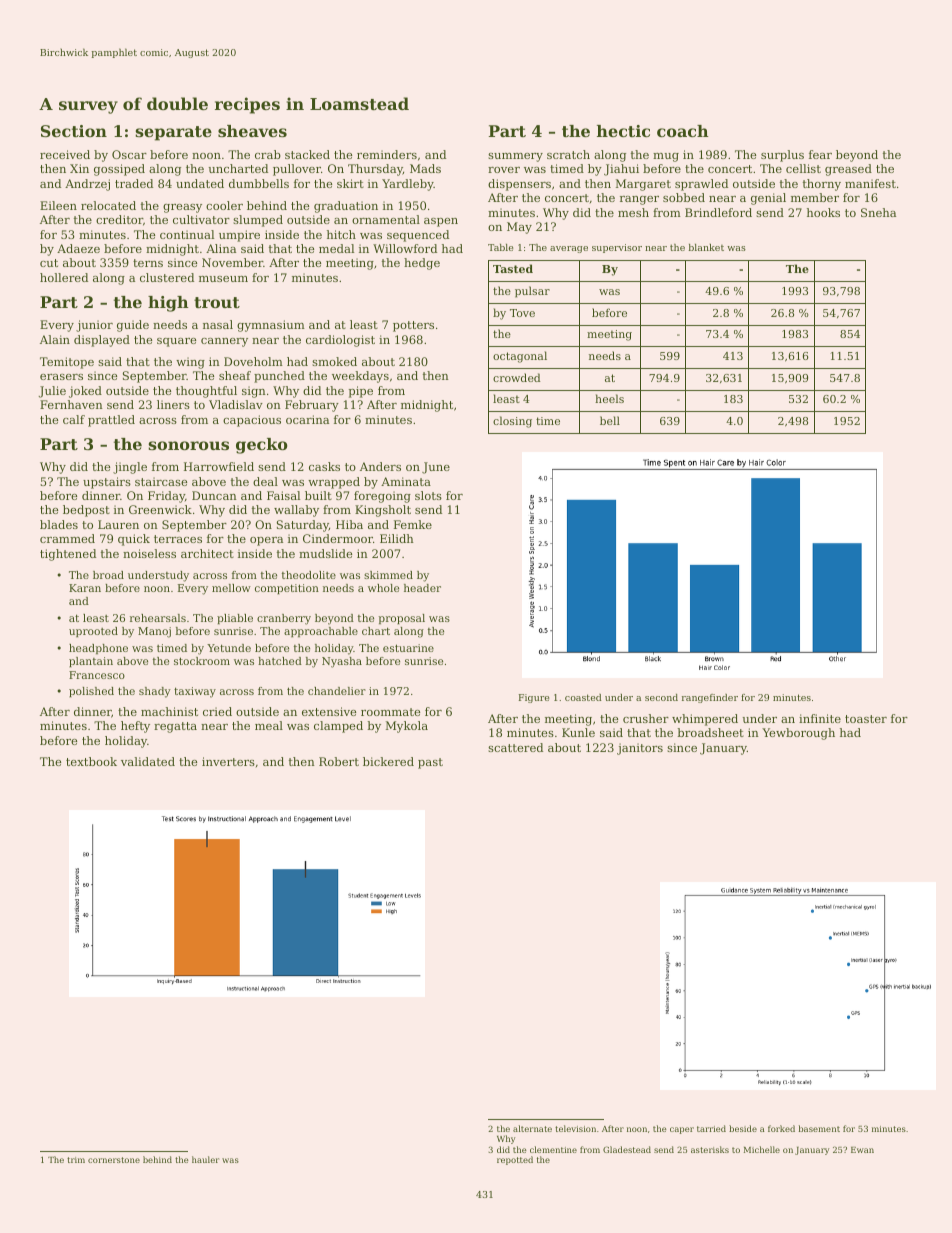  What do you see at coordinates (114, 1160) in the screenshot?
I see `cornerstone` at bounding box center [114, 1160].
